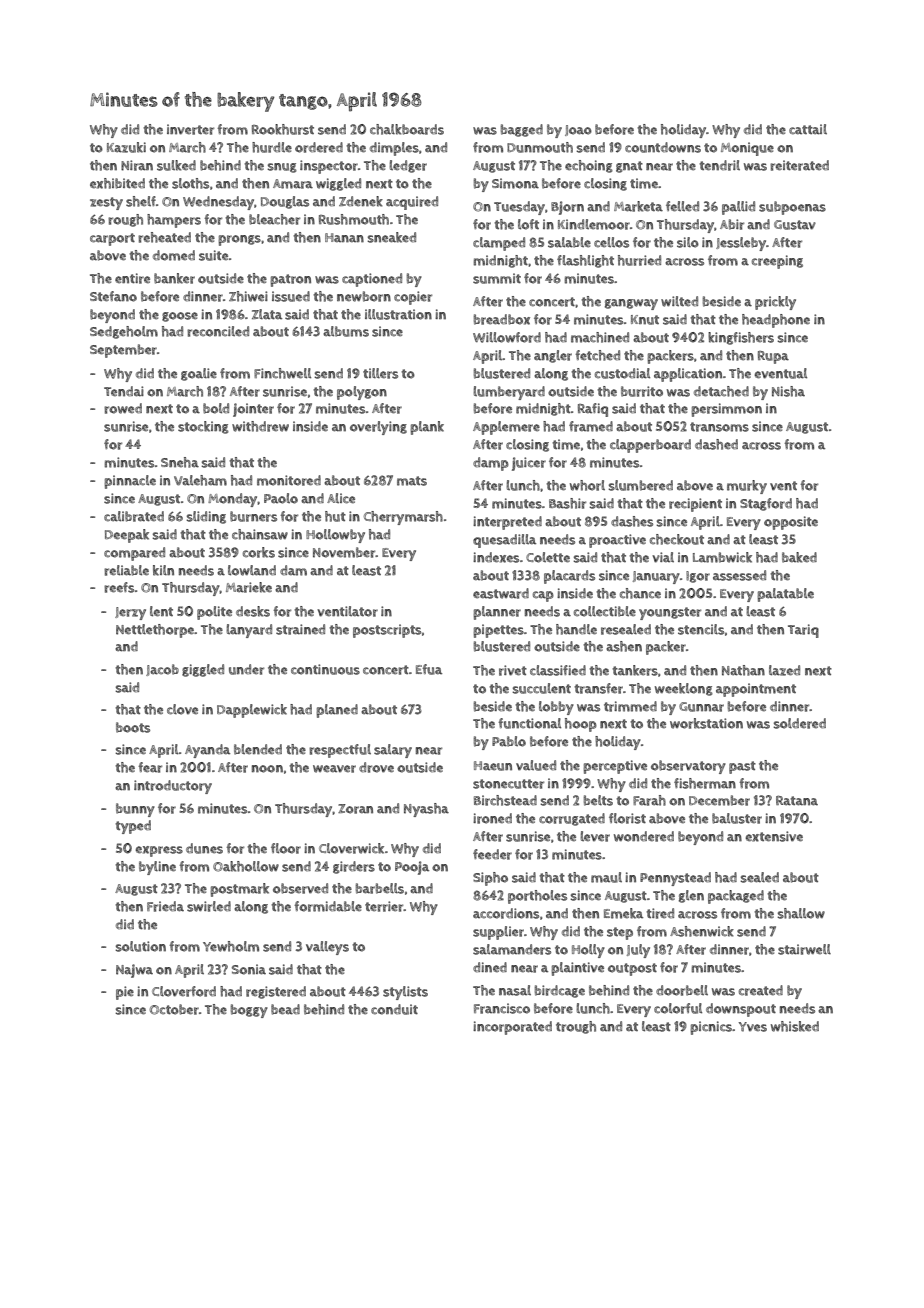  What do you see at coordinates (344, 238) in the screenshot?
I see `Hanan` at bounding box center [344, 238].
